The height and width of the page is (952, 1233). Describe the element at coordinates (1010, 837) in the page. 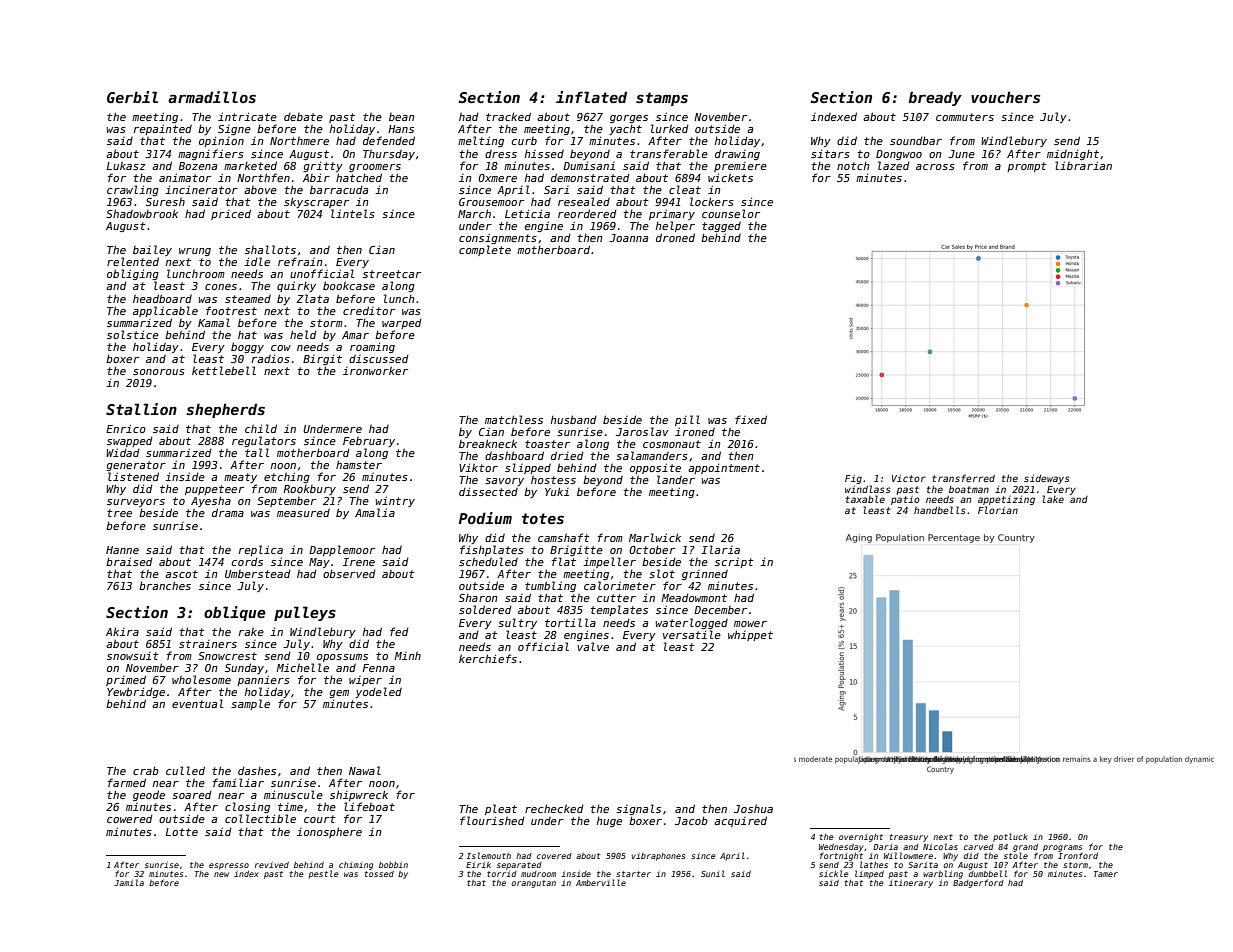

I see `potluck` at that location.
